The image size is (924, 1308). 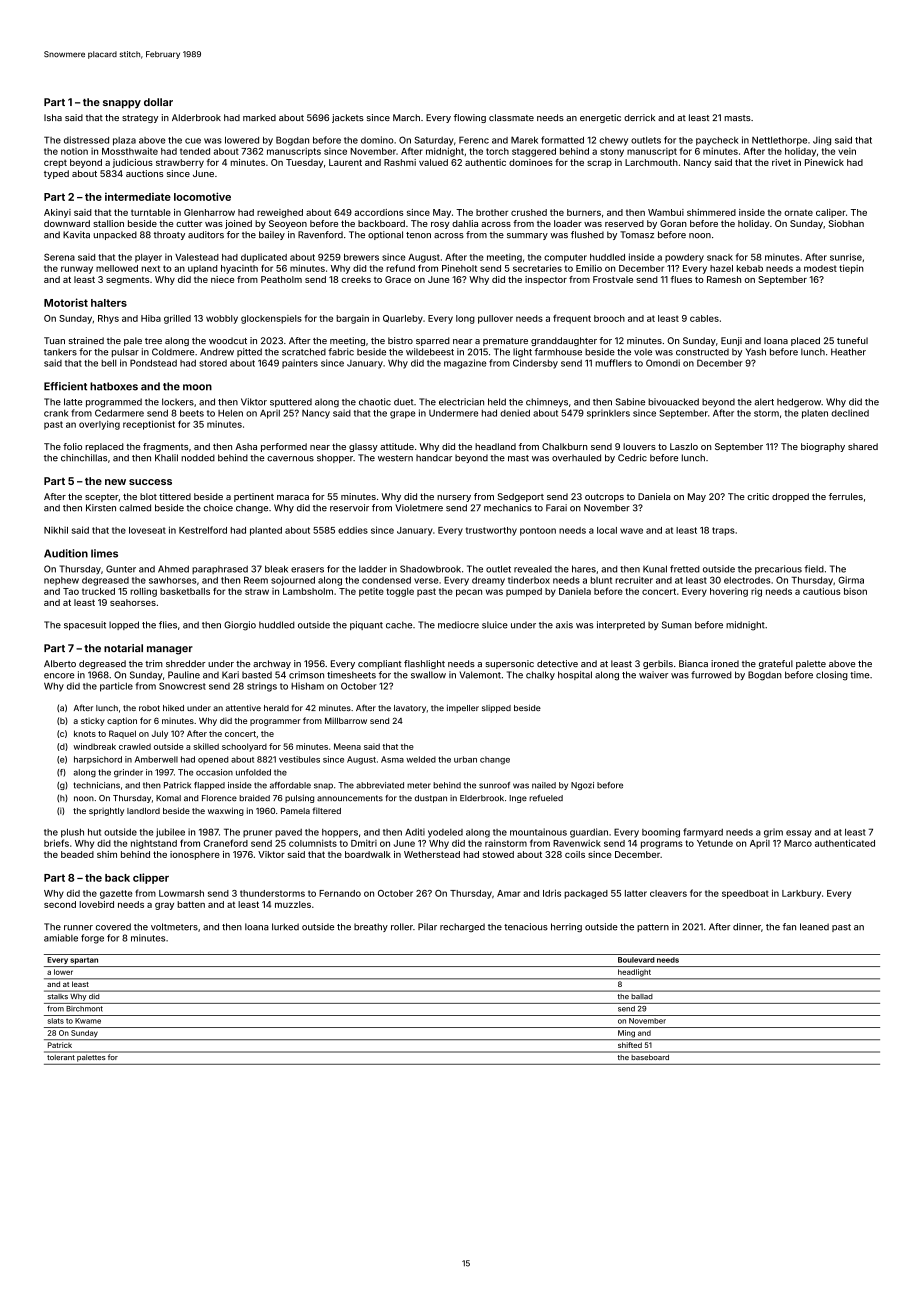 I want to click on sticky, so click(x=93, y=721).
